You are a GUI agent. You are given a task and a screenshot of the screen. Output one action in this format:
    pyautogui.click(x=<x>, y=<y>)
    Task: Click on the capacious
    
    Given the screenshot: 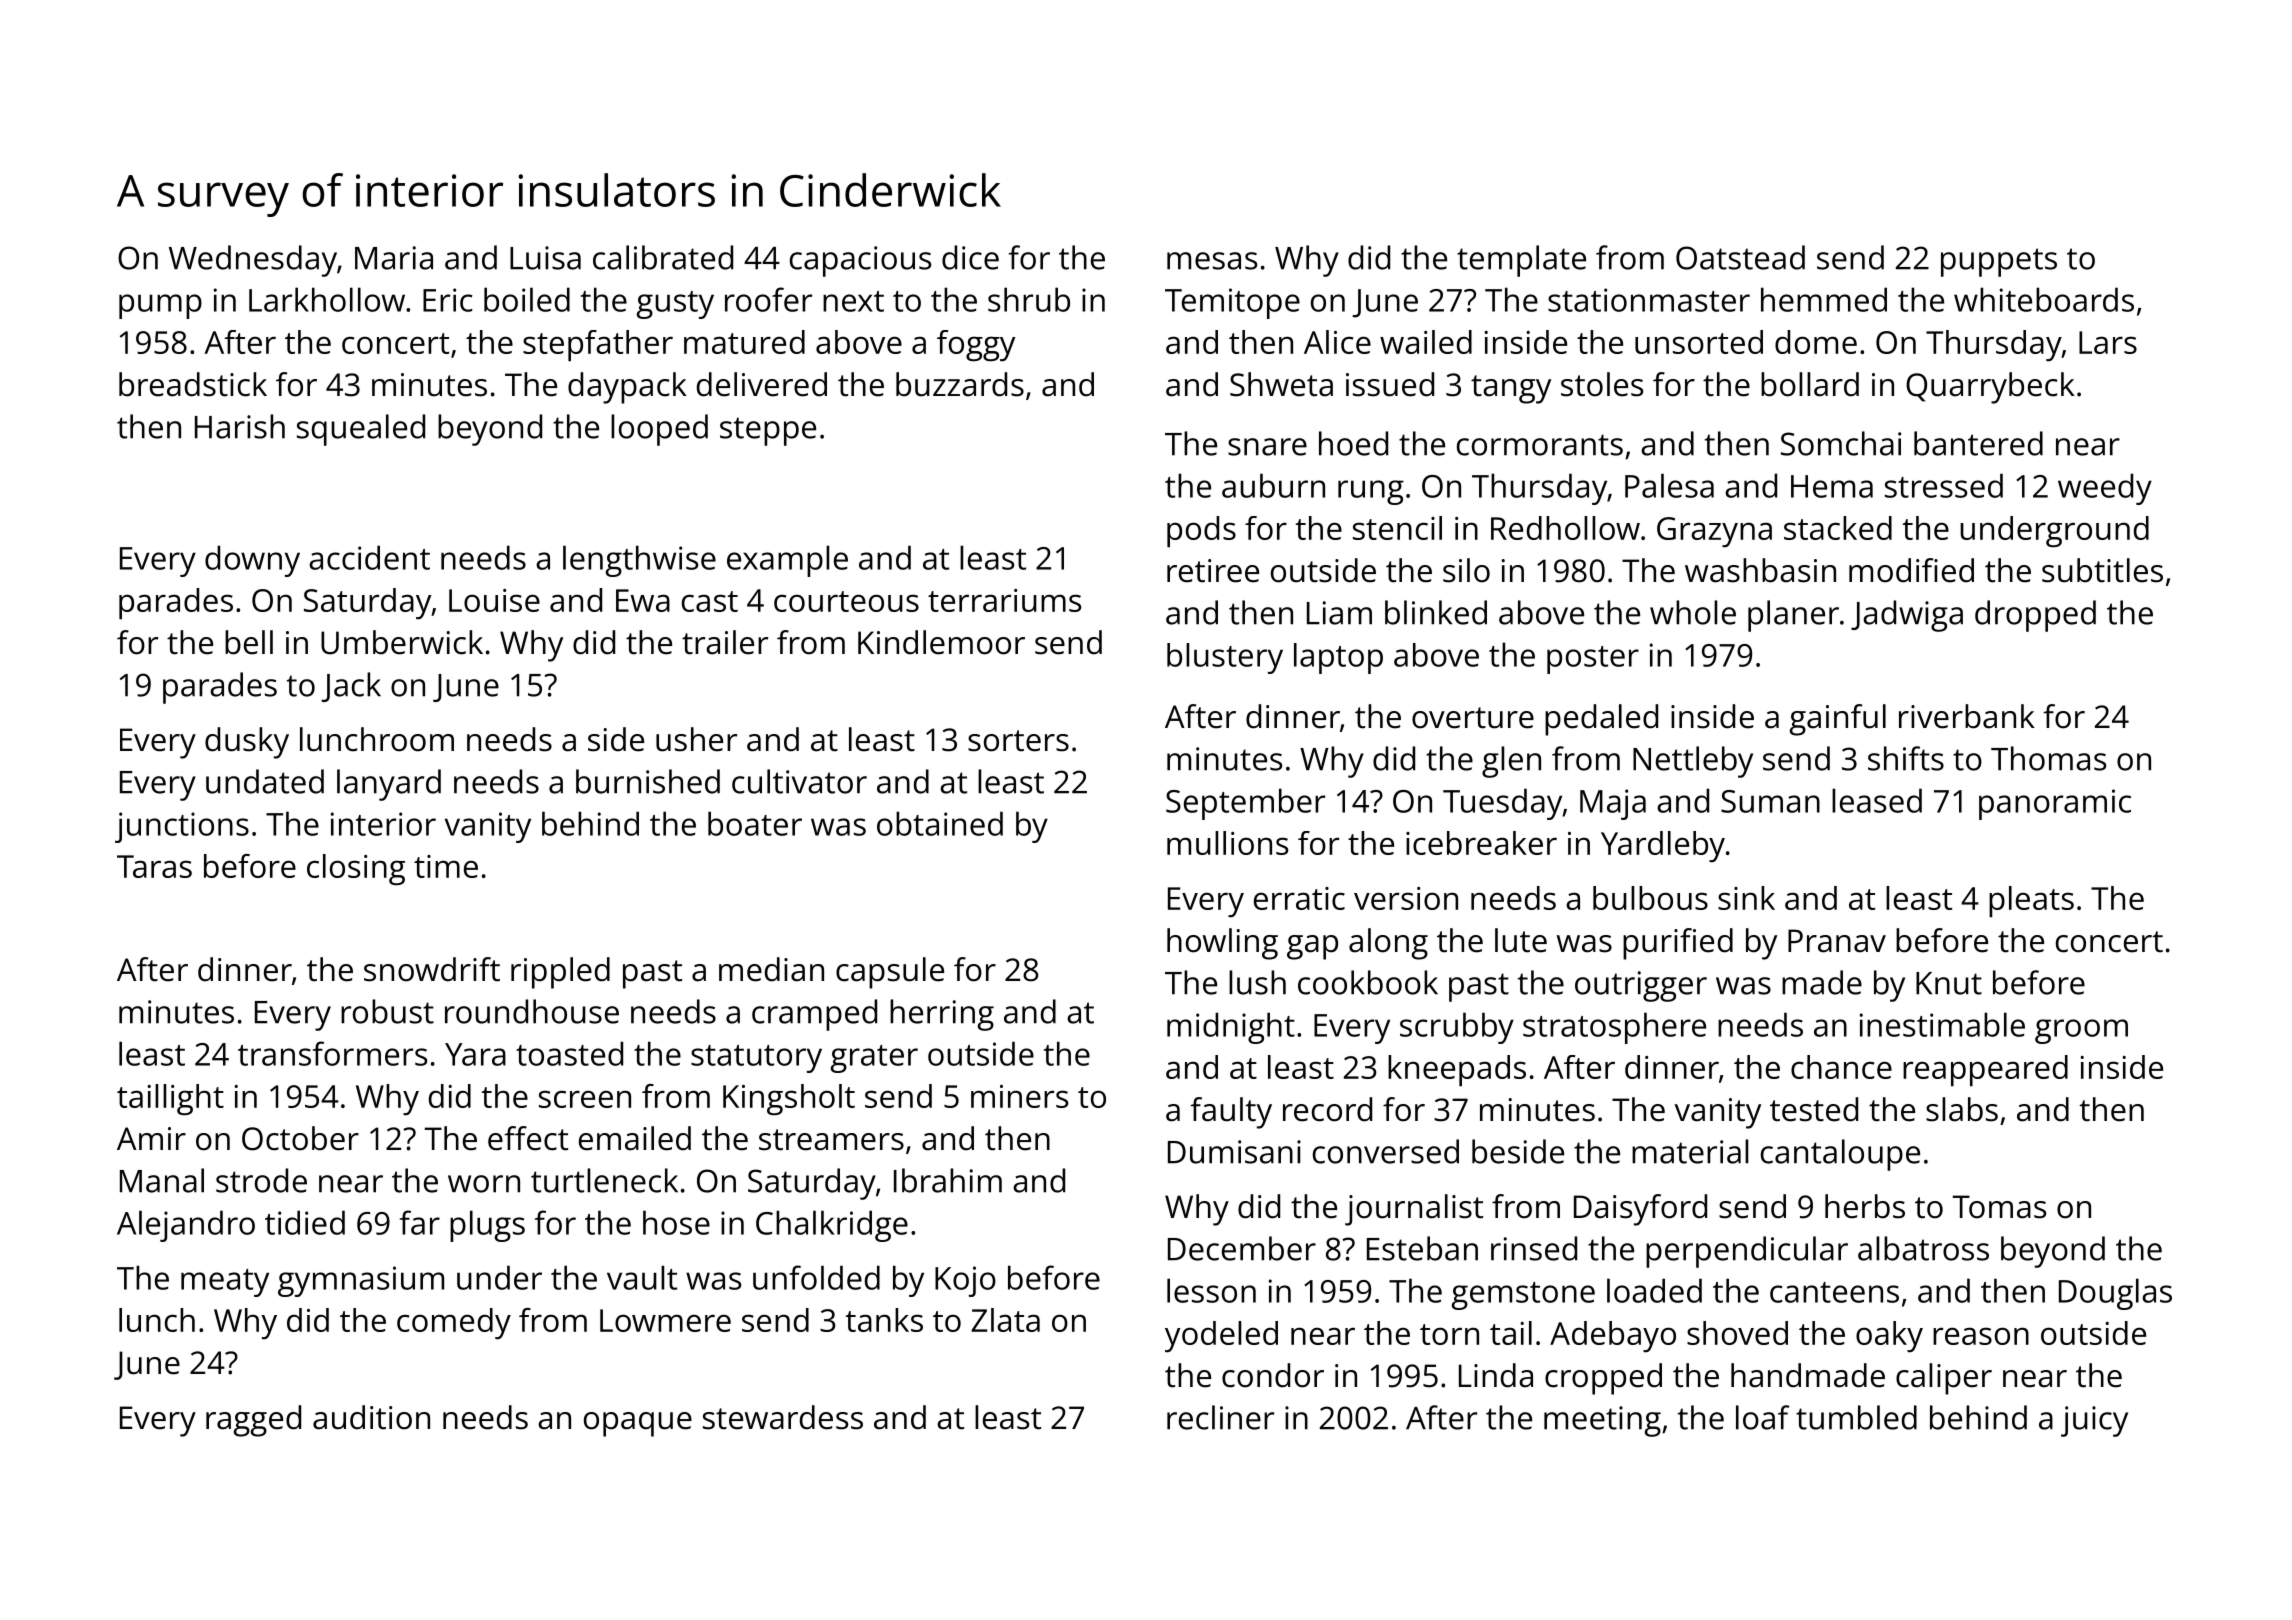 What is the action you would take?
    pyautogui.click(x=860, y=261)
